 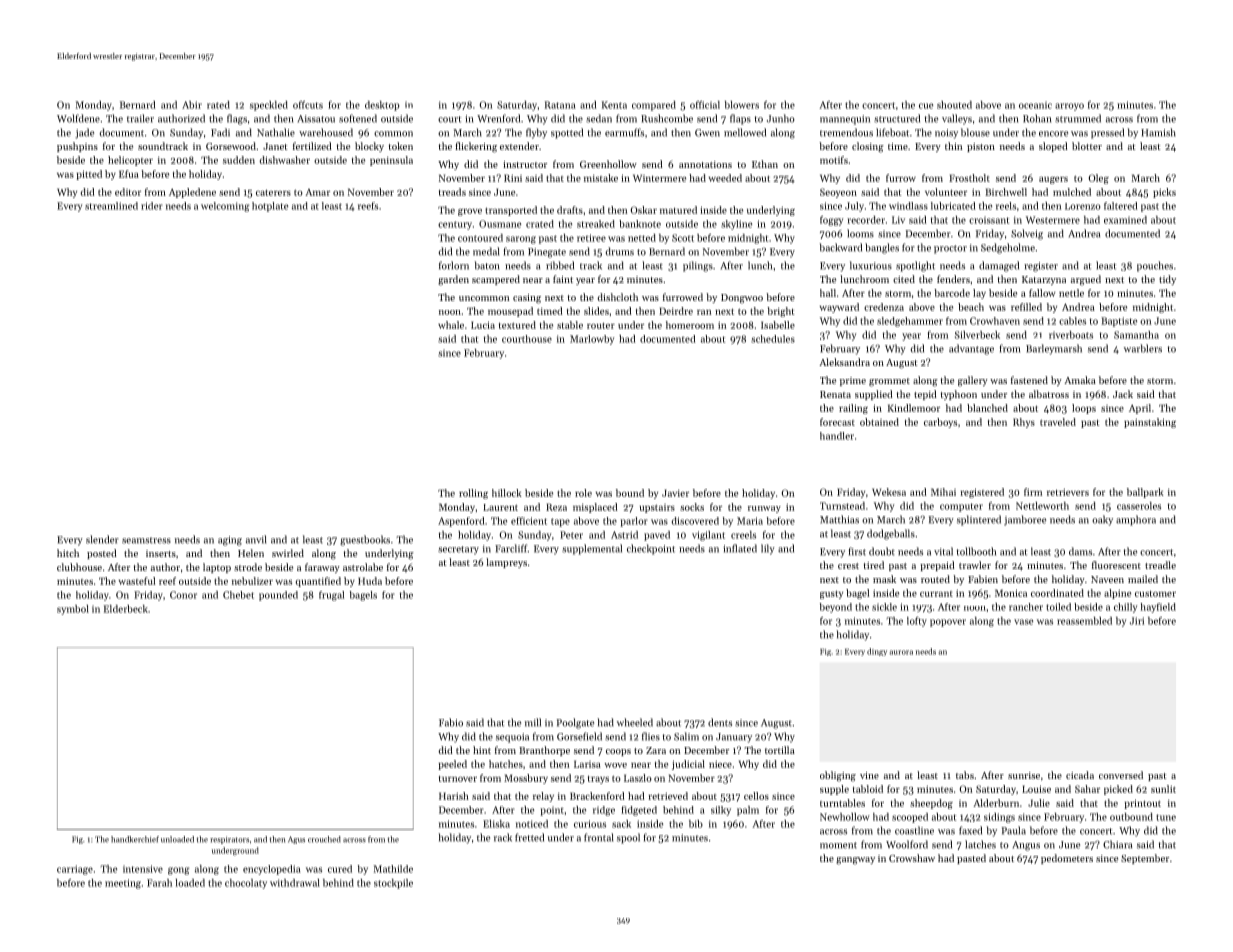 What do you see at coordinates (969, 178) in the image?
I see `Frostholt` at bounding box center [969, 178].
